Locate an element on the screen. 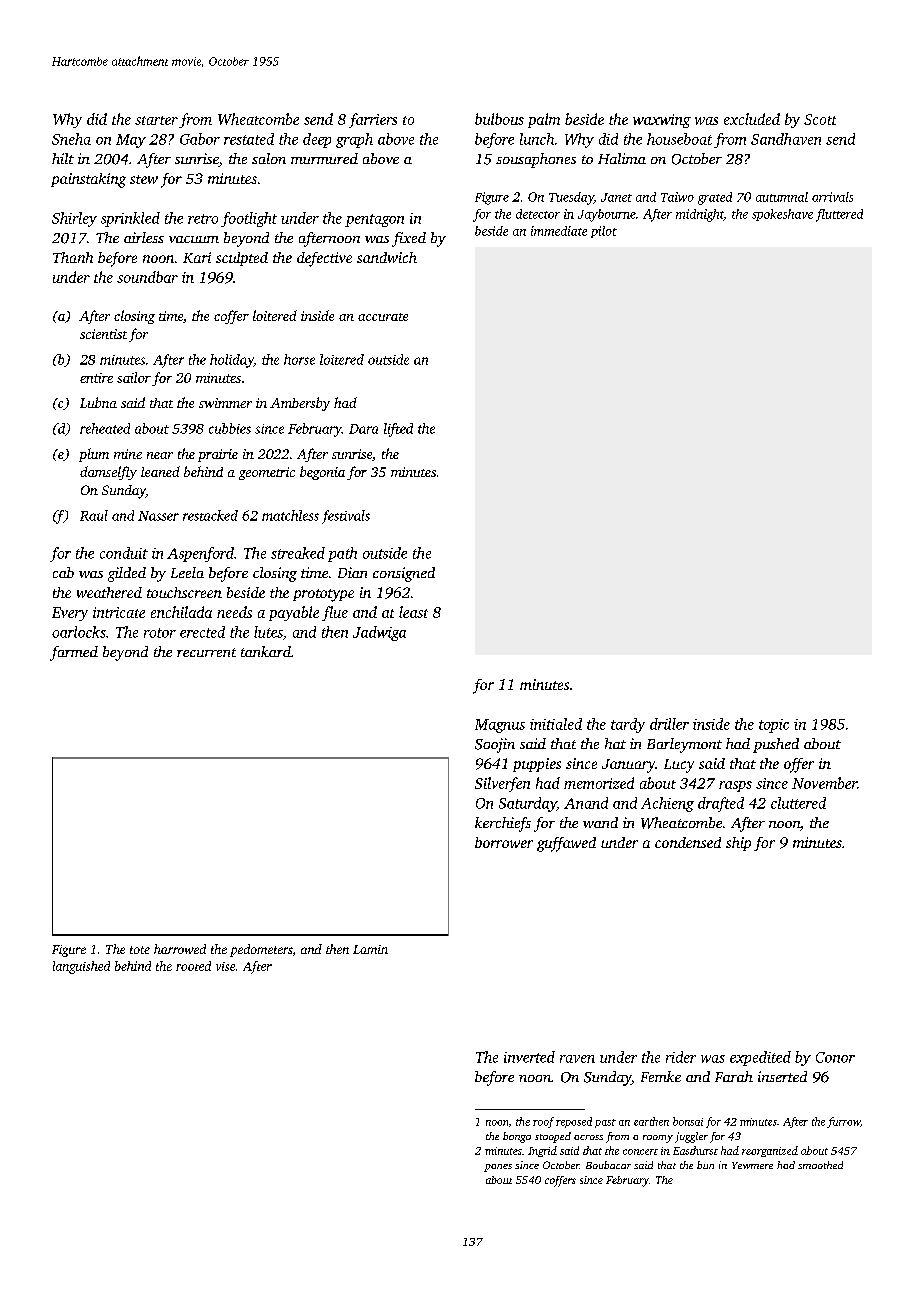 This screenshot has height=1308, width=924. restated is located at coordinates (249, 139).
